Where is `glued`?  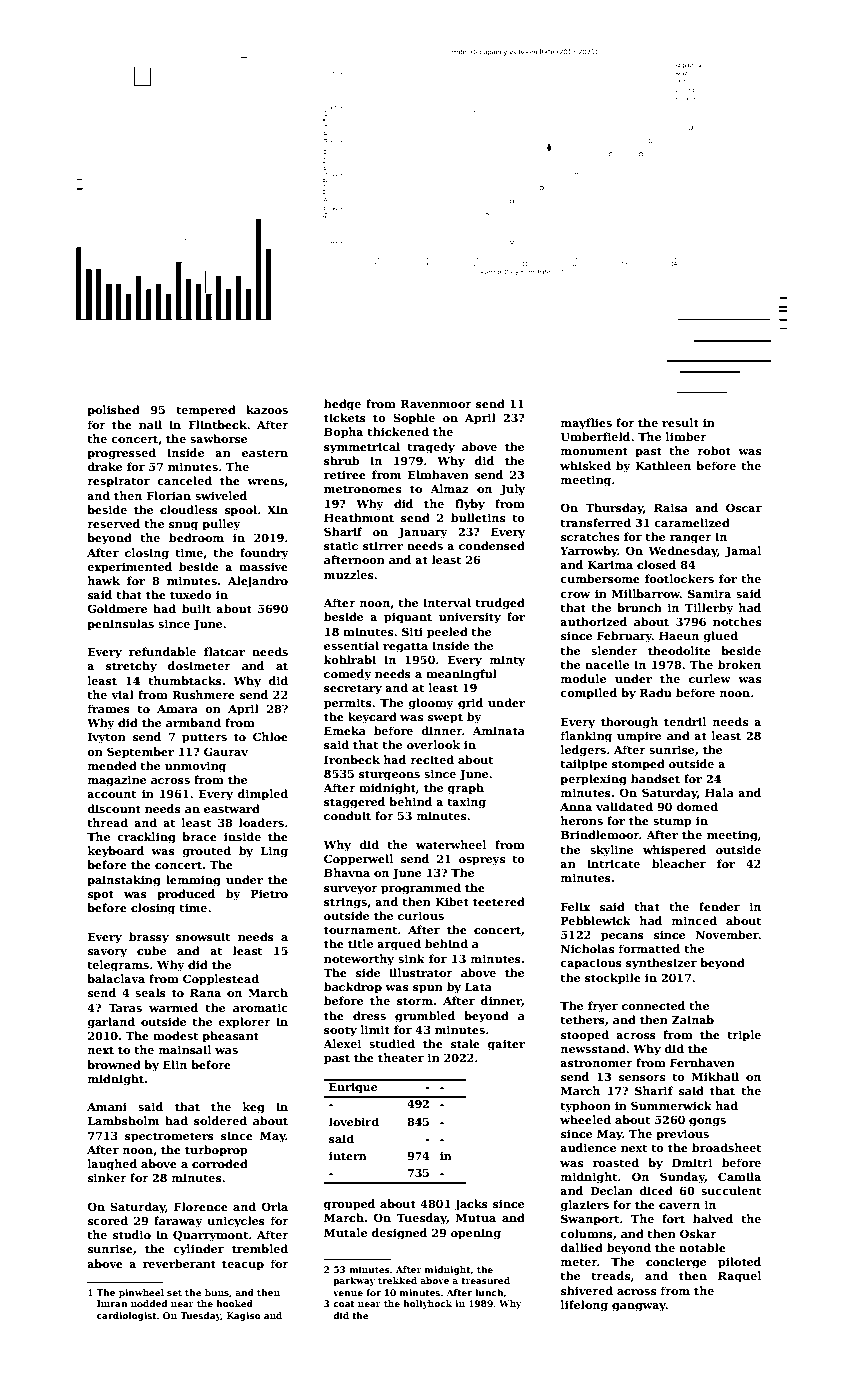
glued is located at coordinates (720, 637).
